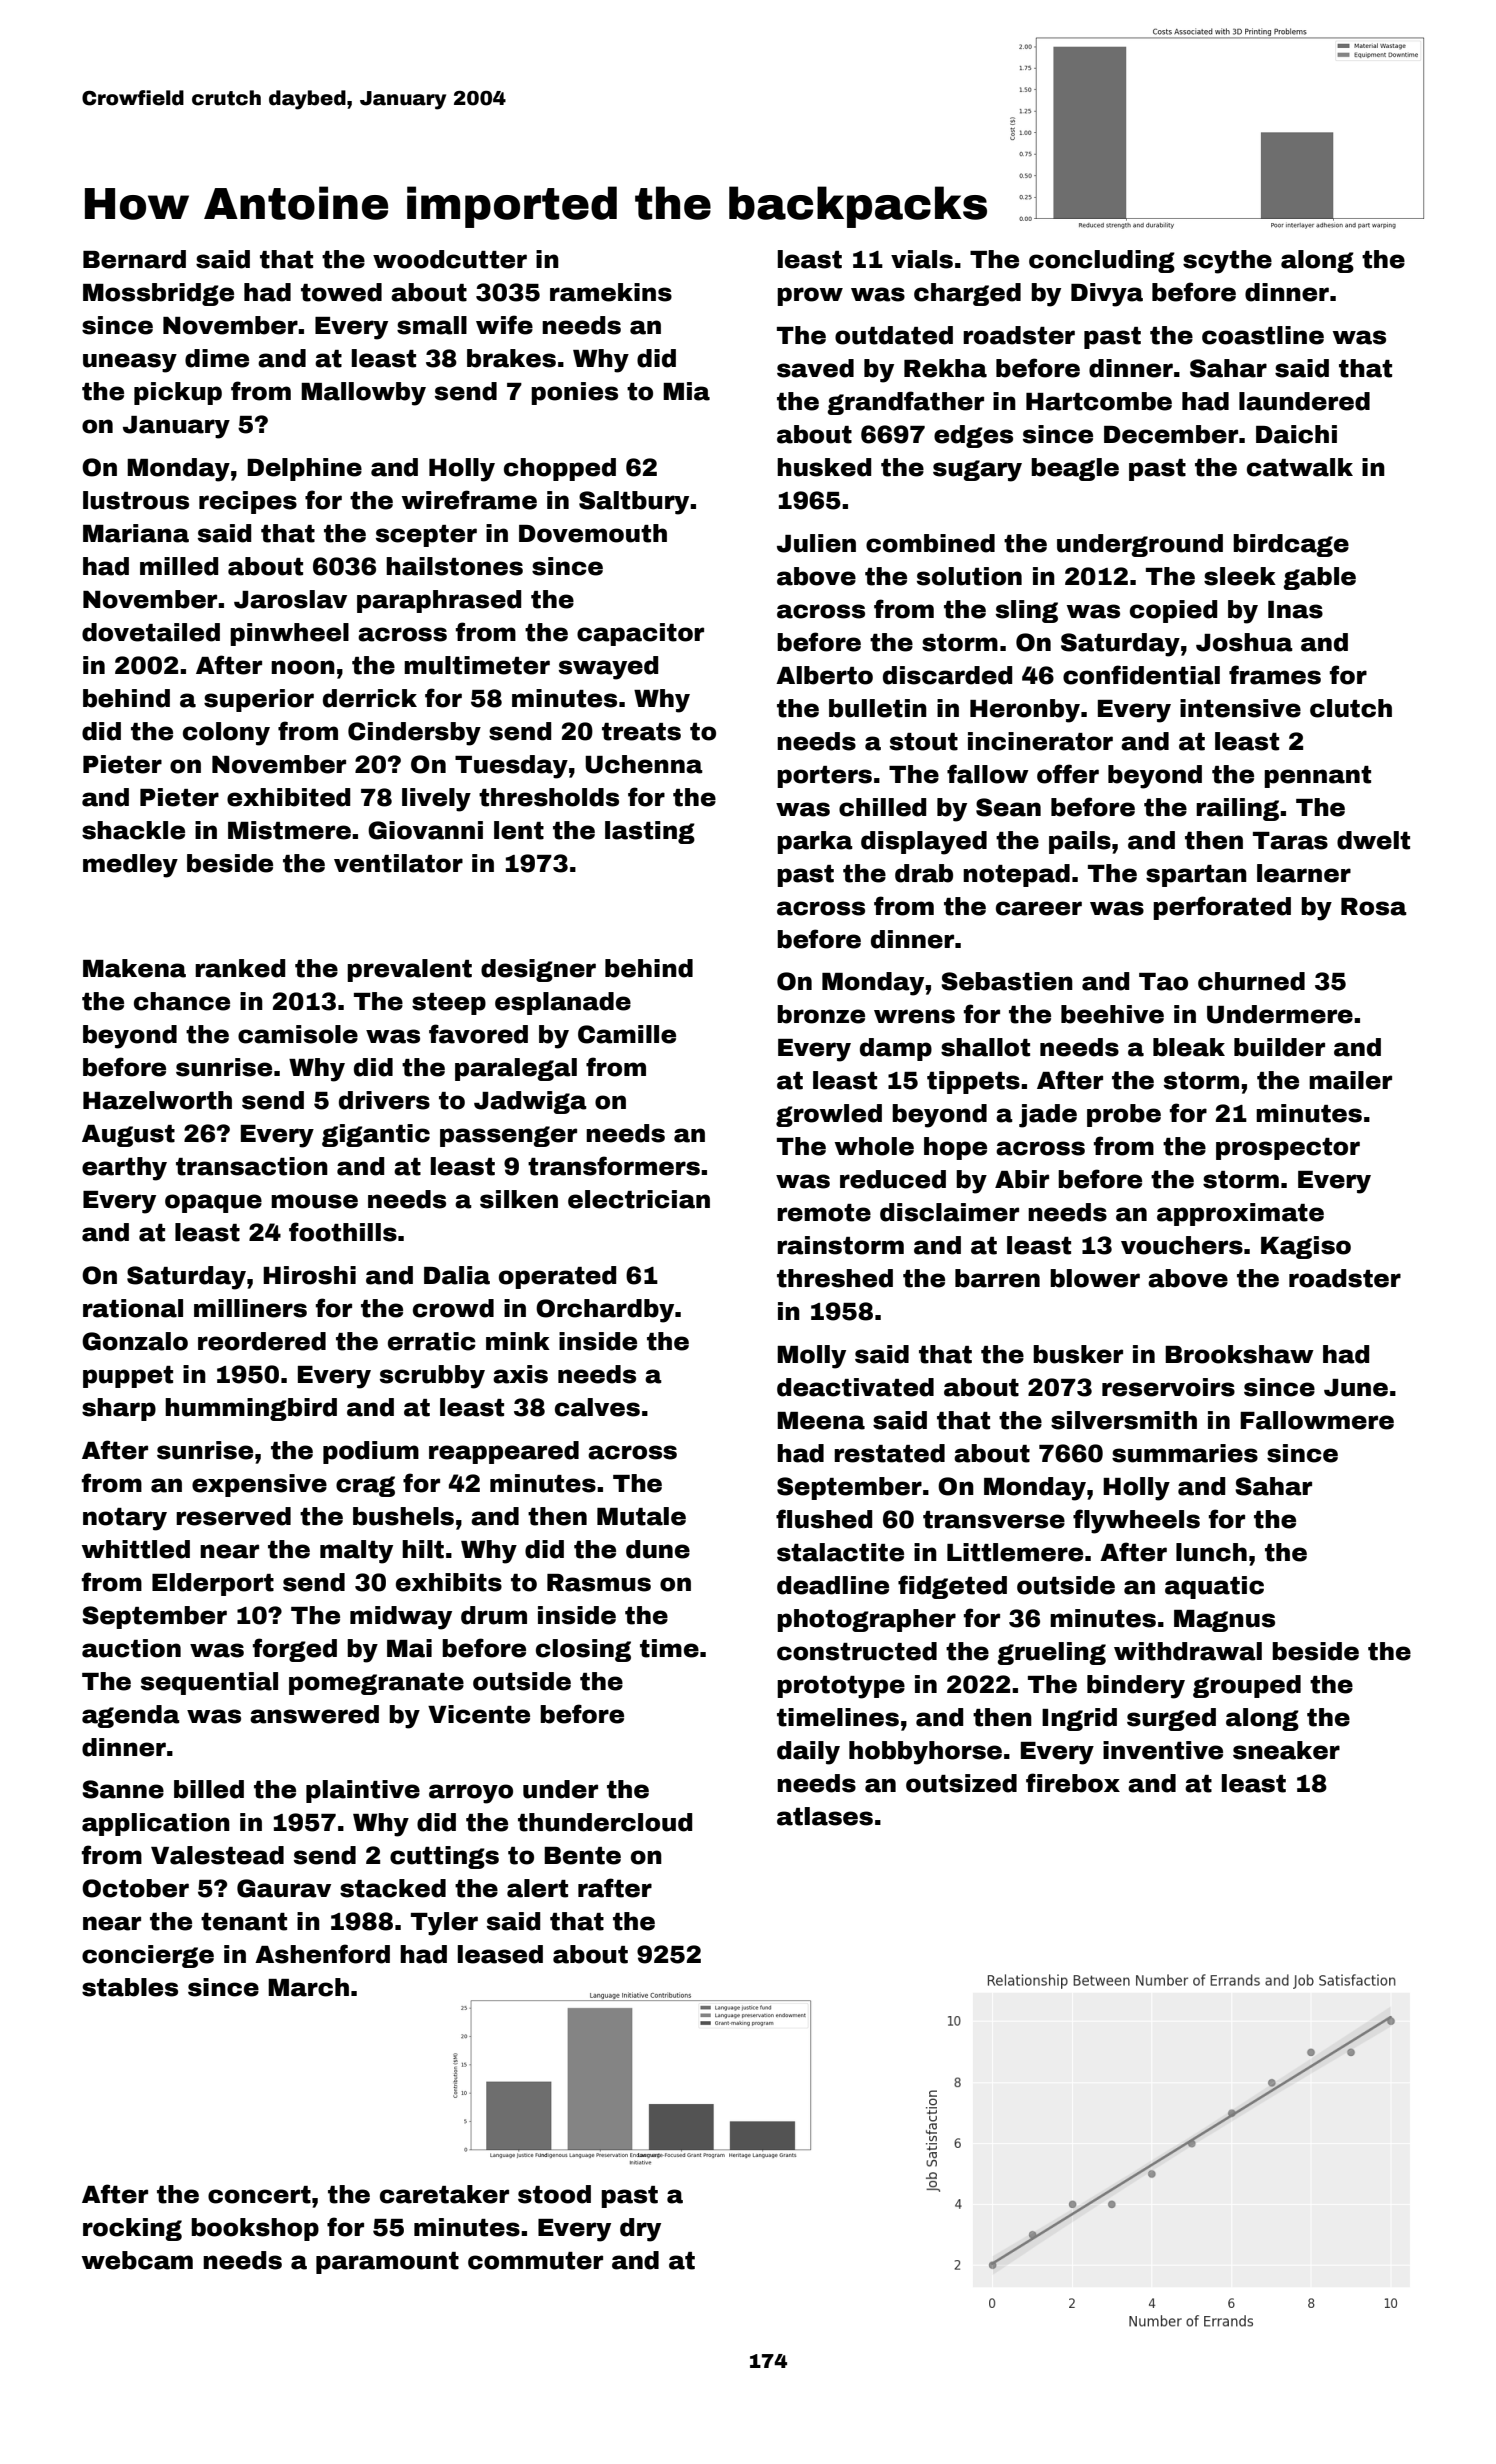 This screenshot has width=1496, height=2464. What do you see at coordinates (130, 363) in the screenshot?
I see `uneasy` at bounding box center [130, 363].
